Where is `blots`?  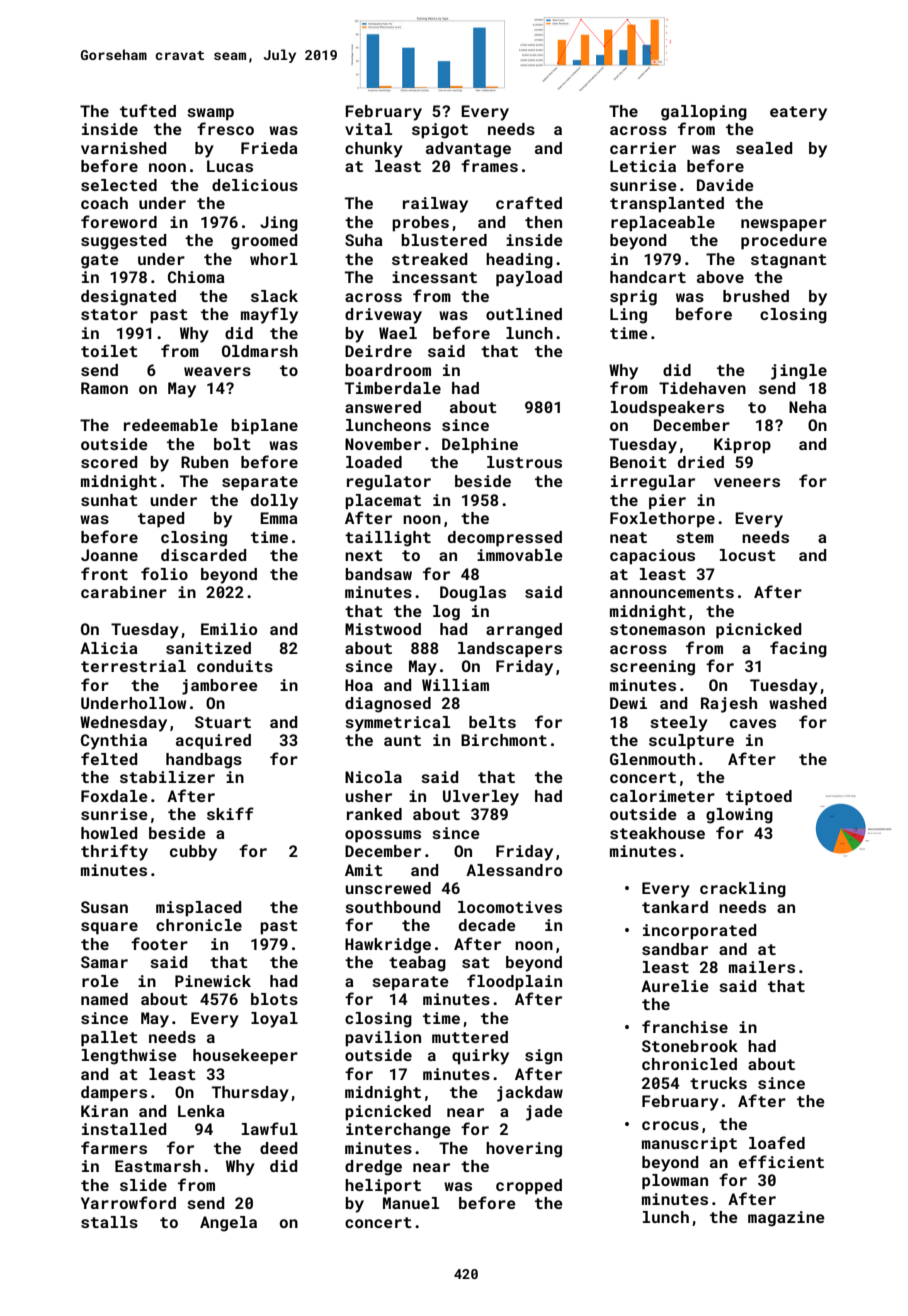 blots is located at coordinates (274, 999).
